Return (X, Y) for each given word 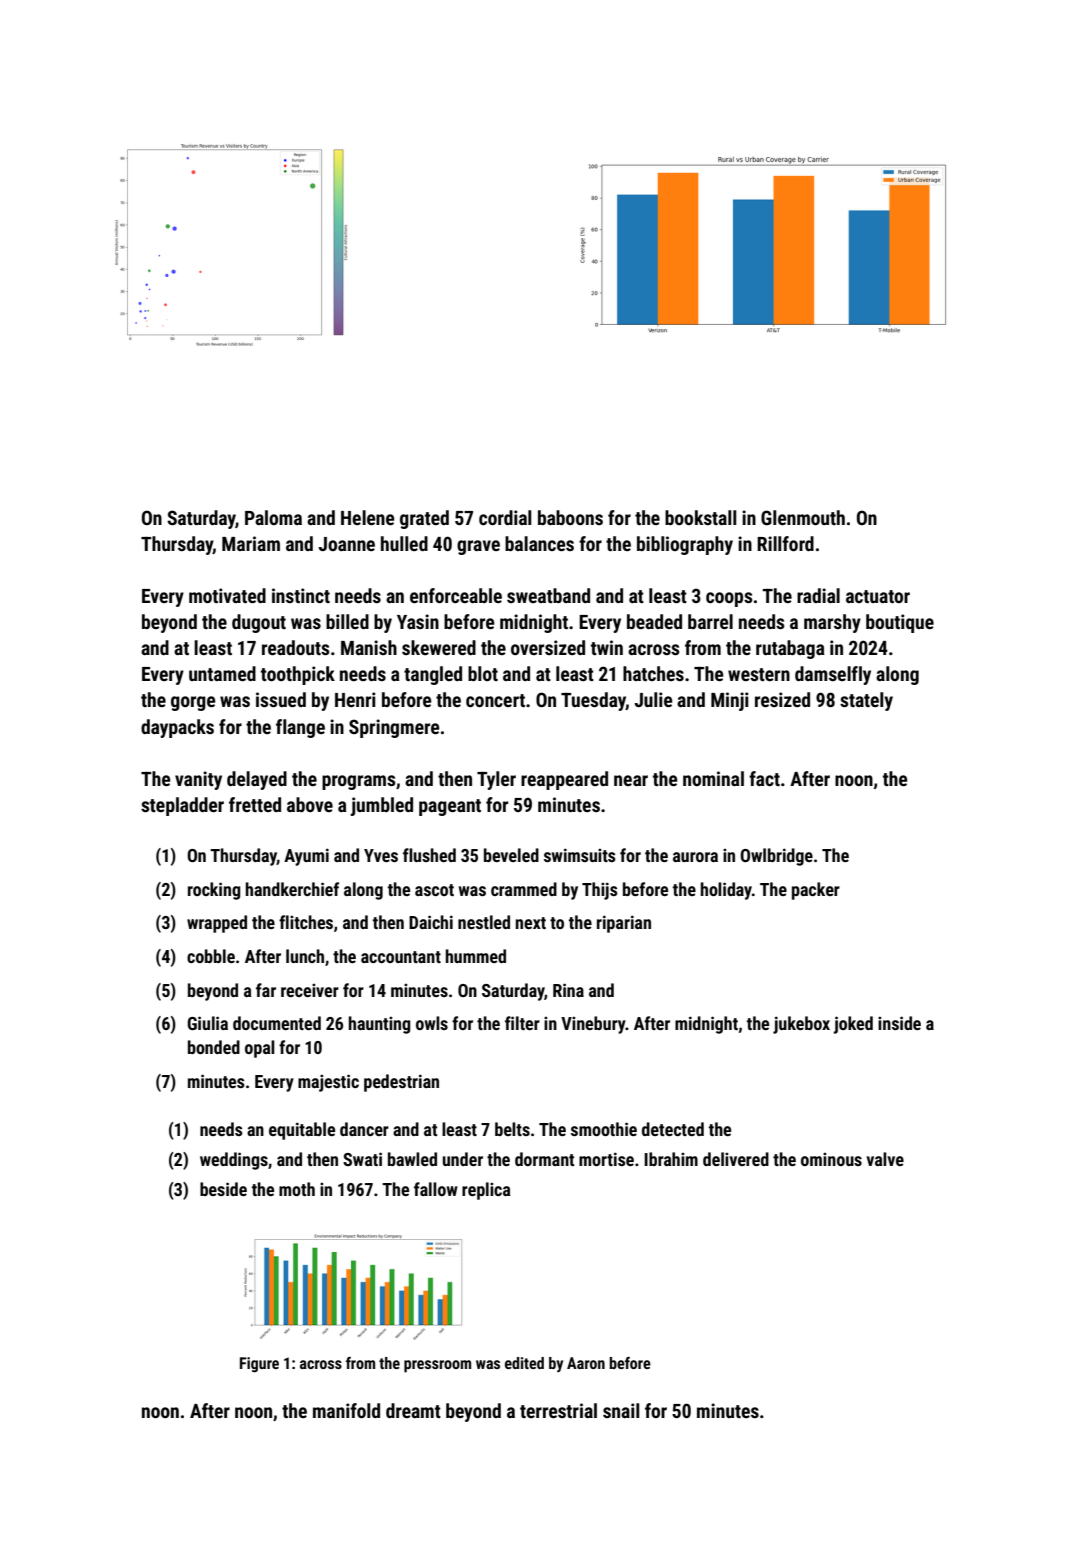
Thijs (600, 891)
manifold (346, 1410)
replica (486, 1191)
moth (297, 1189)
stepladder (182, 806)
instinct (301, 595)
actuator (878, 596)
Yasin (418, 621)
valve (885, 1159)
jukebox (801, 1025)
